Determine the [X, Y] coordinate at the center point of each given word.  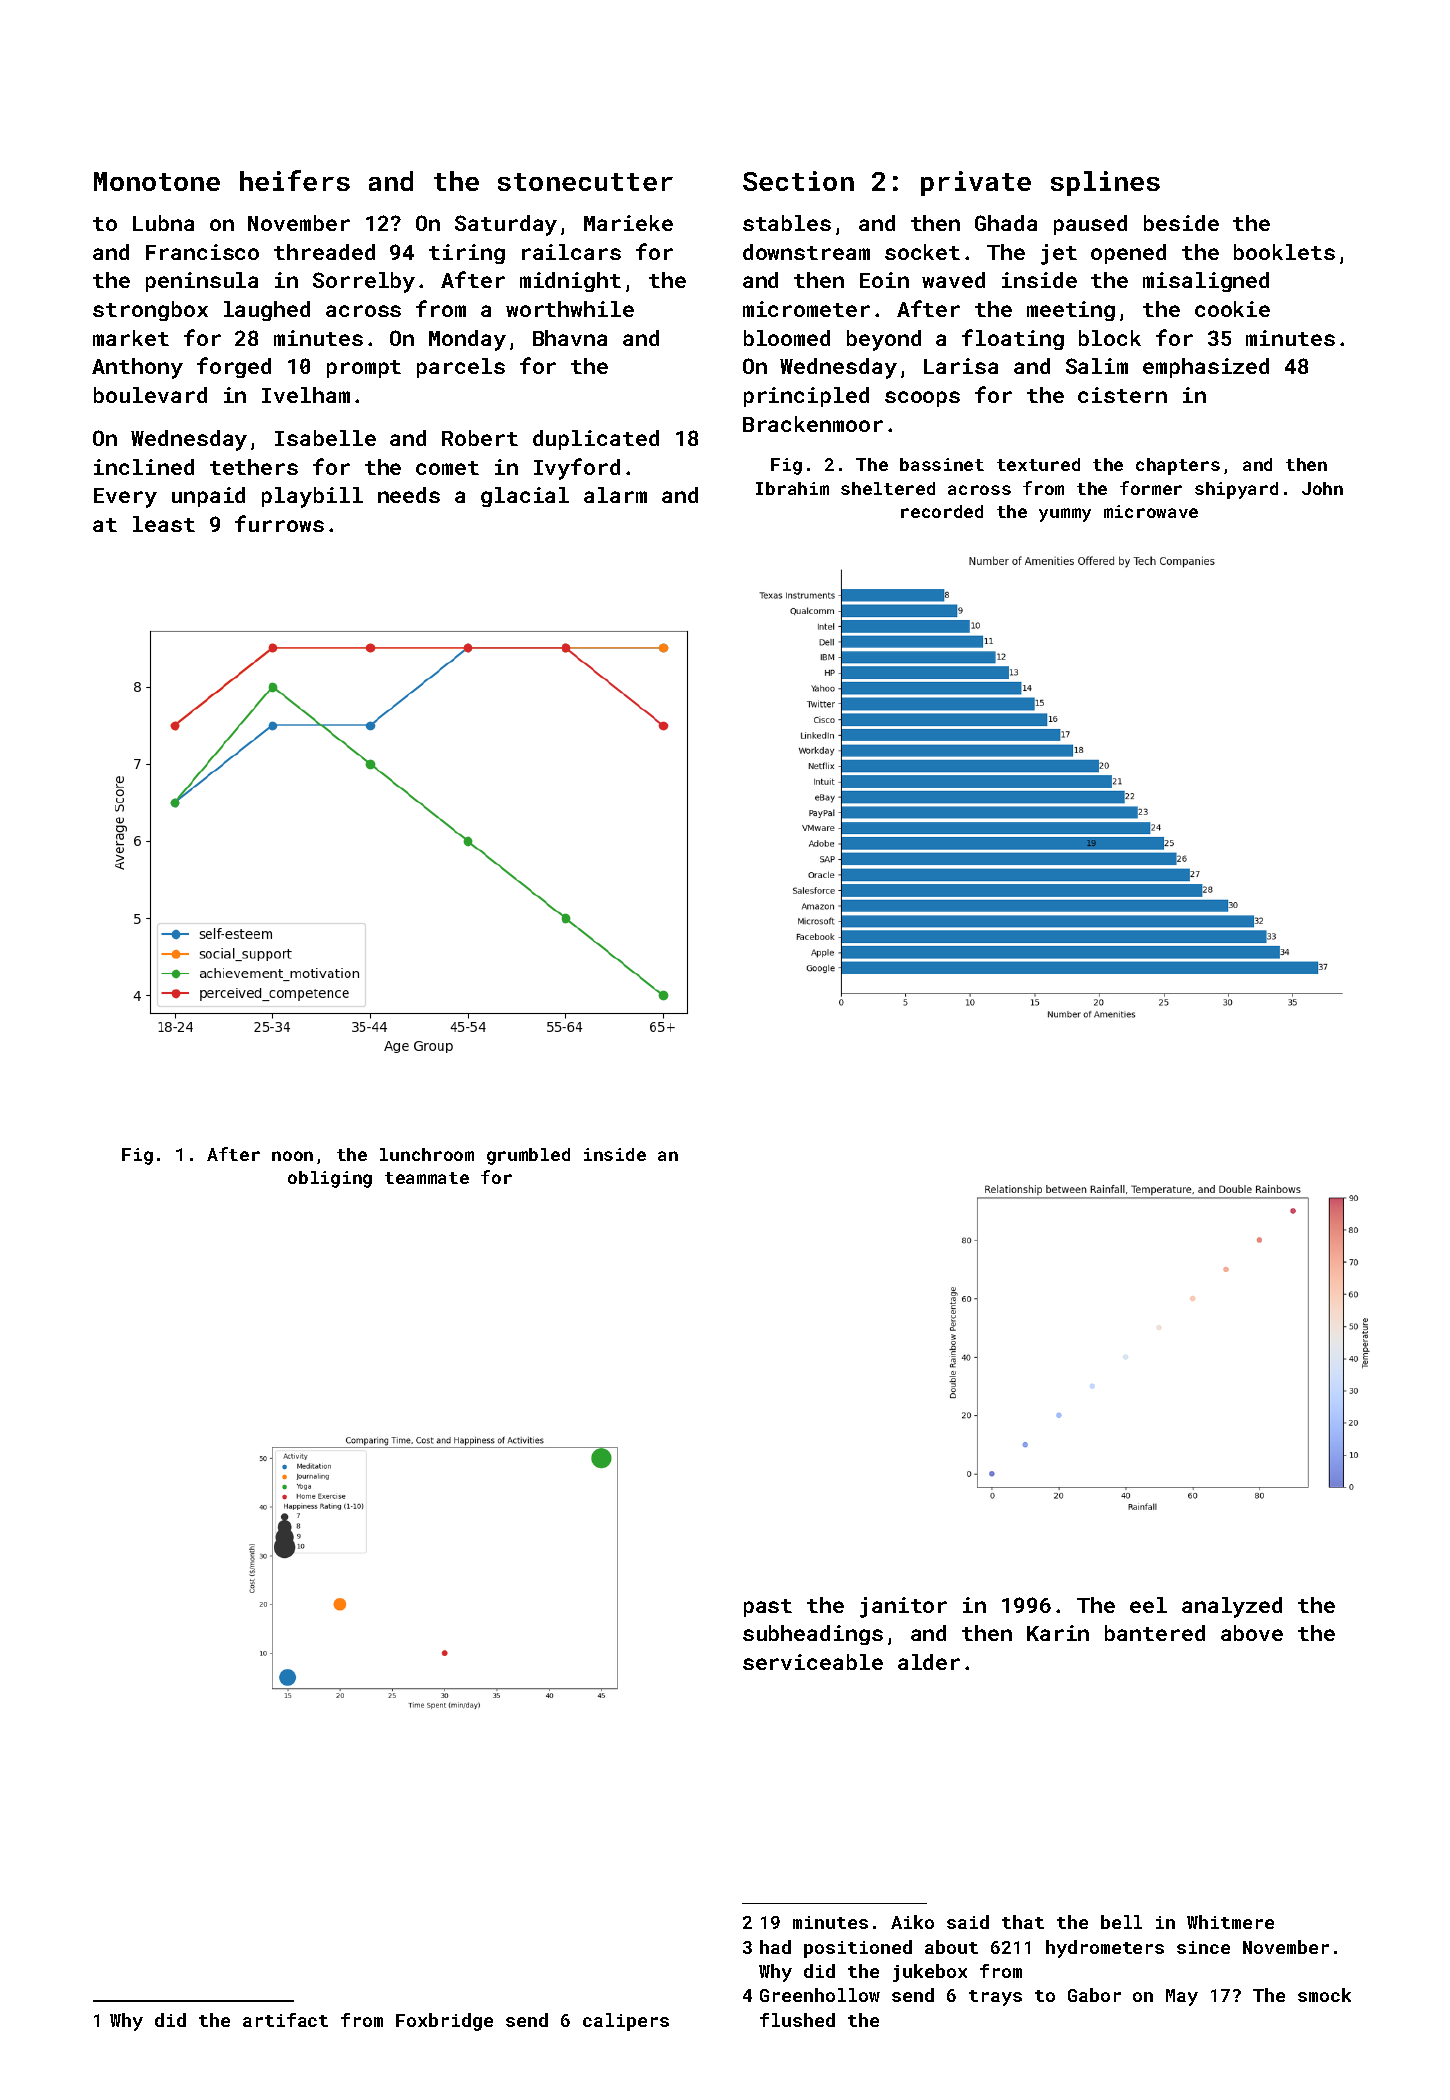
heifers [295, 180]
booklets [1284, 252]
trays [995, 1998]
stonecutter [585, 182]
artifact [285, 2020]
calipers [626, 2022]
